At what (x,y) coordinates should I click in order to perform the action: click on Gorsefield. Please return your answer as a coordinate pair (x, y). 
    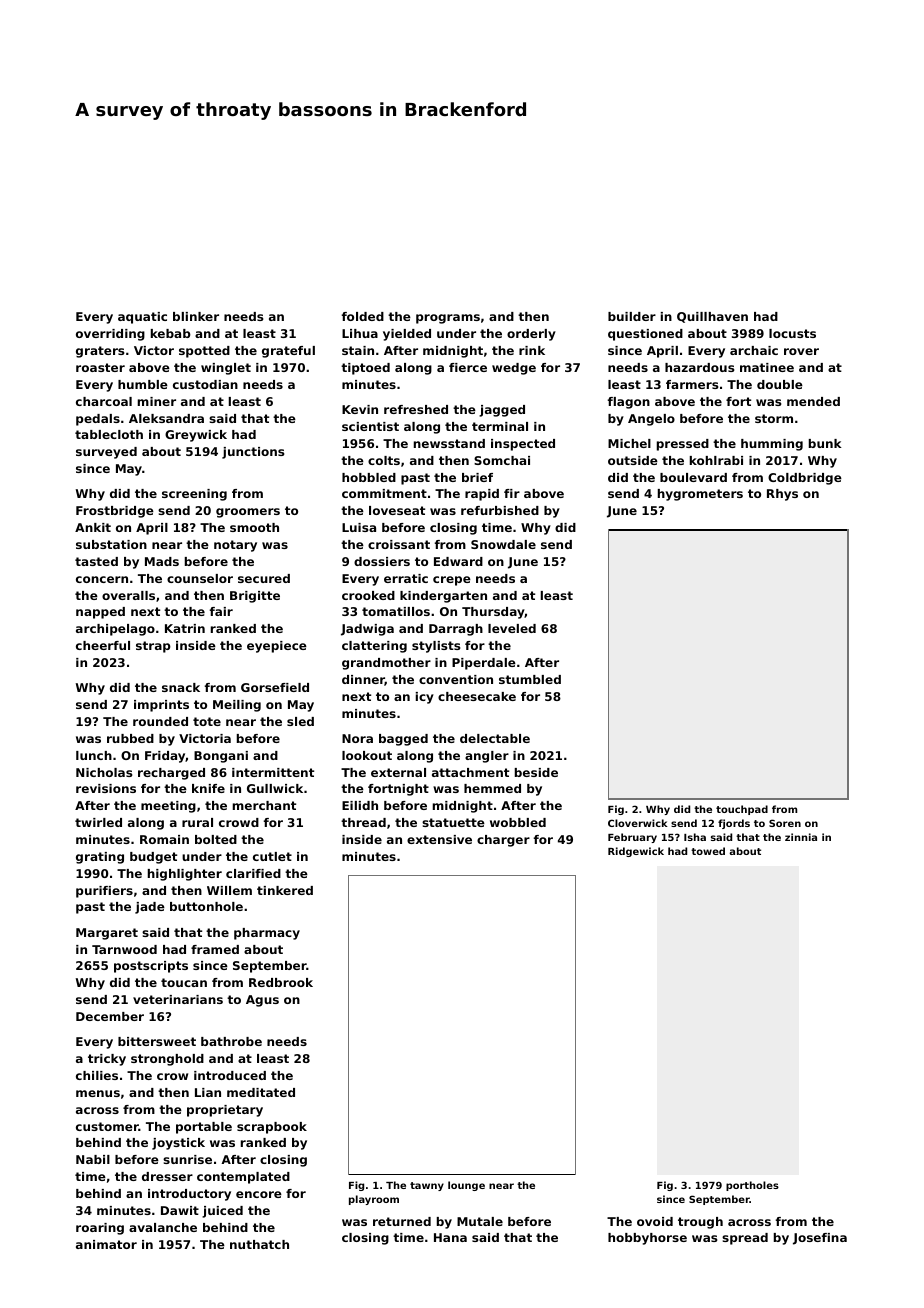
    Looking at the image, I should click on (275, 687).
